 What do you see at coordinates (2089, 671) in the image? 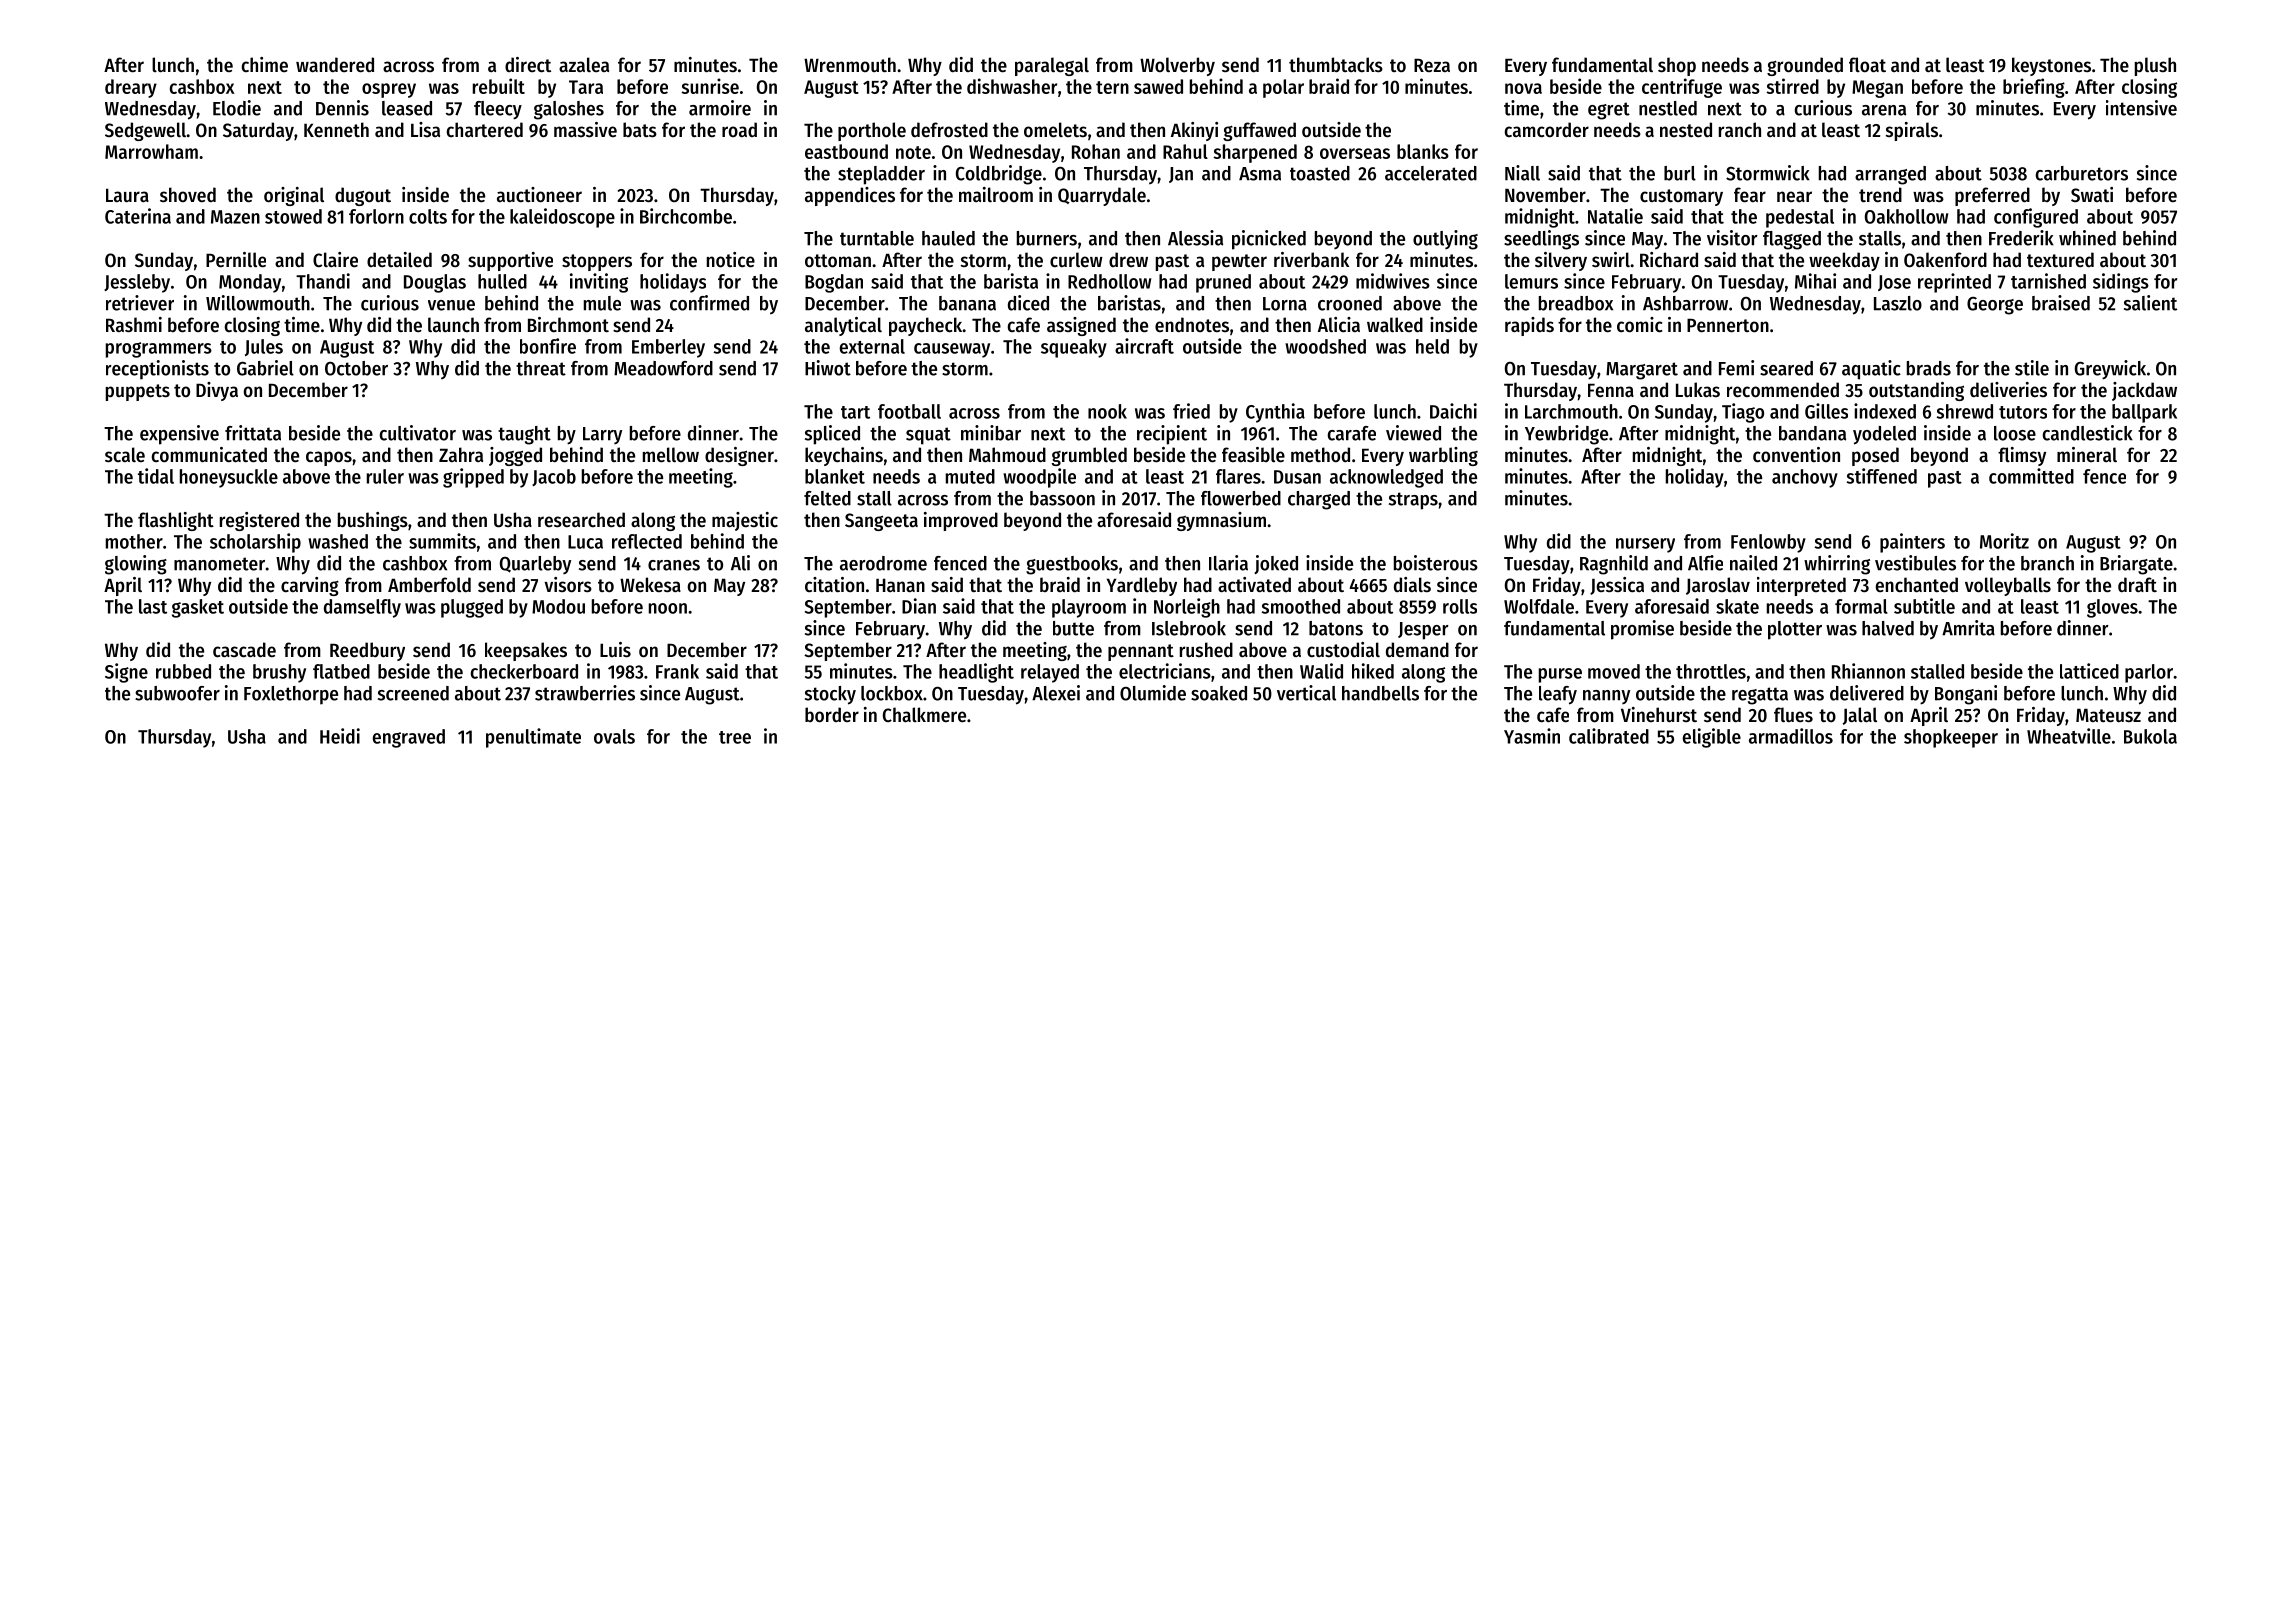
I see `latticed` at bounding box center [2089, 671].
